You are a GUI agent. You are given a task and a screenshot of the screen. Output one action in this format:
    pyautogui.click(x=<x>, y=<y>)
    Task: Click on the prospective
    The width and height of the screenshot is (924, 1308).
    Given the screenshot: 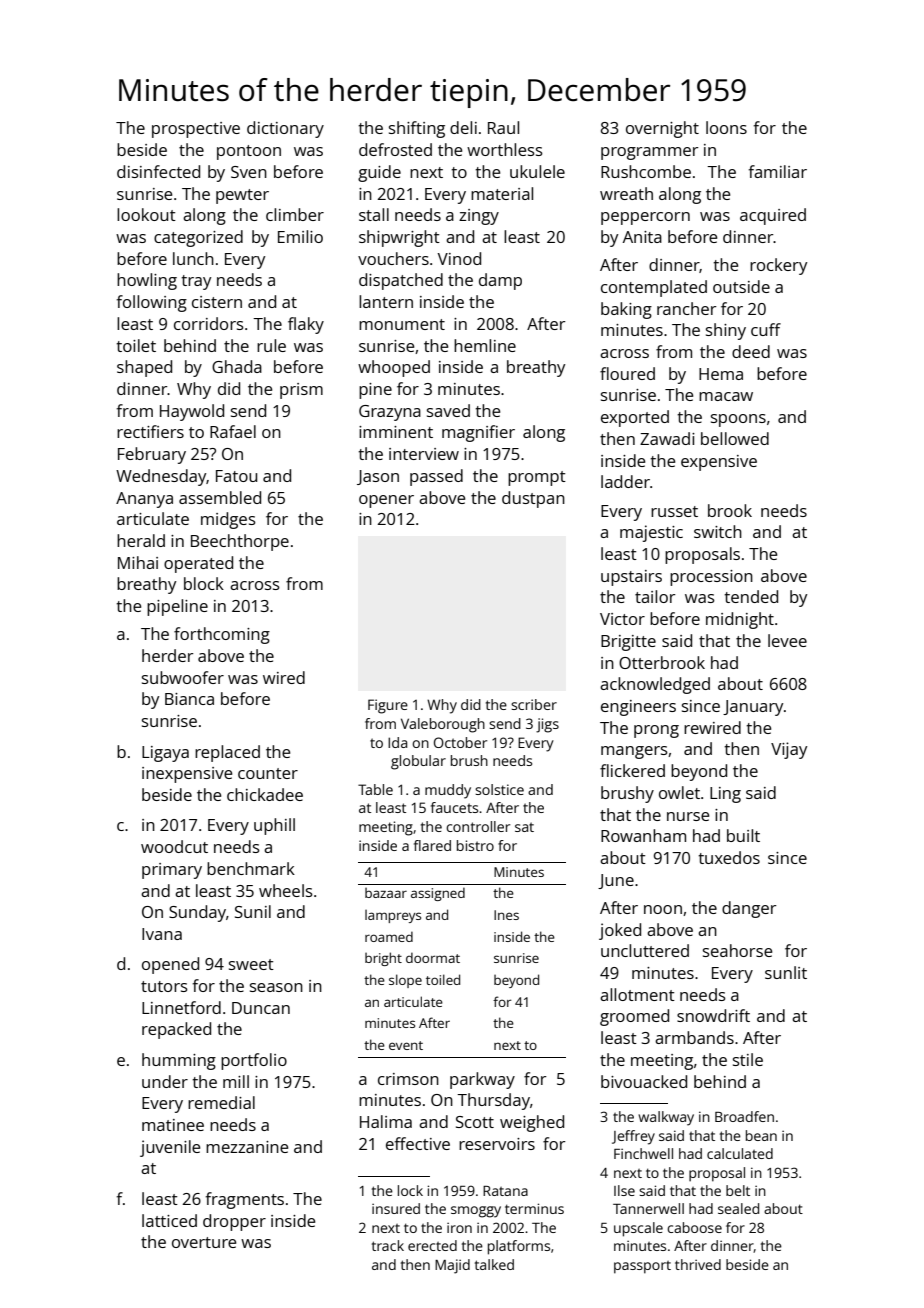 What is the action you would take?
    pyautogui.click(x=196, y=130)
